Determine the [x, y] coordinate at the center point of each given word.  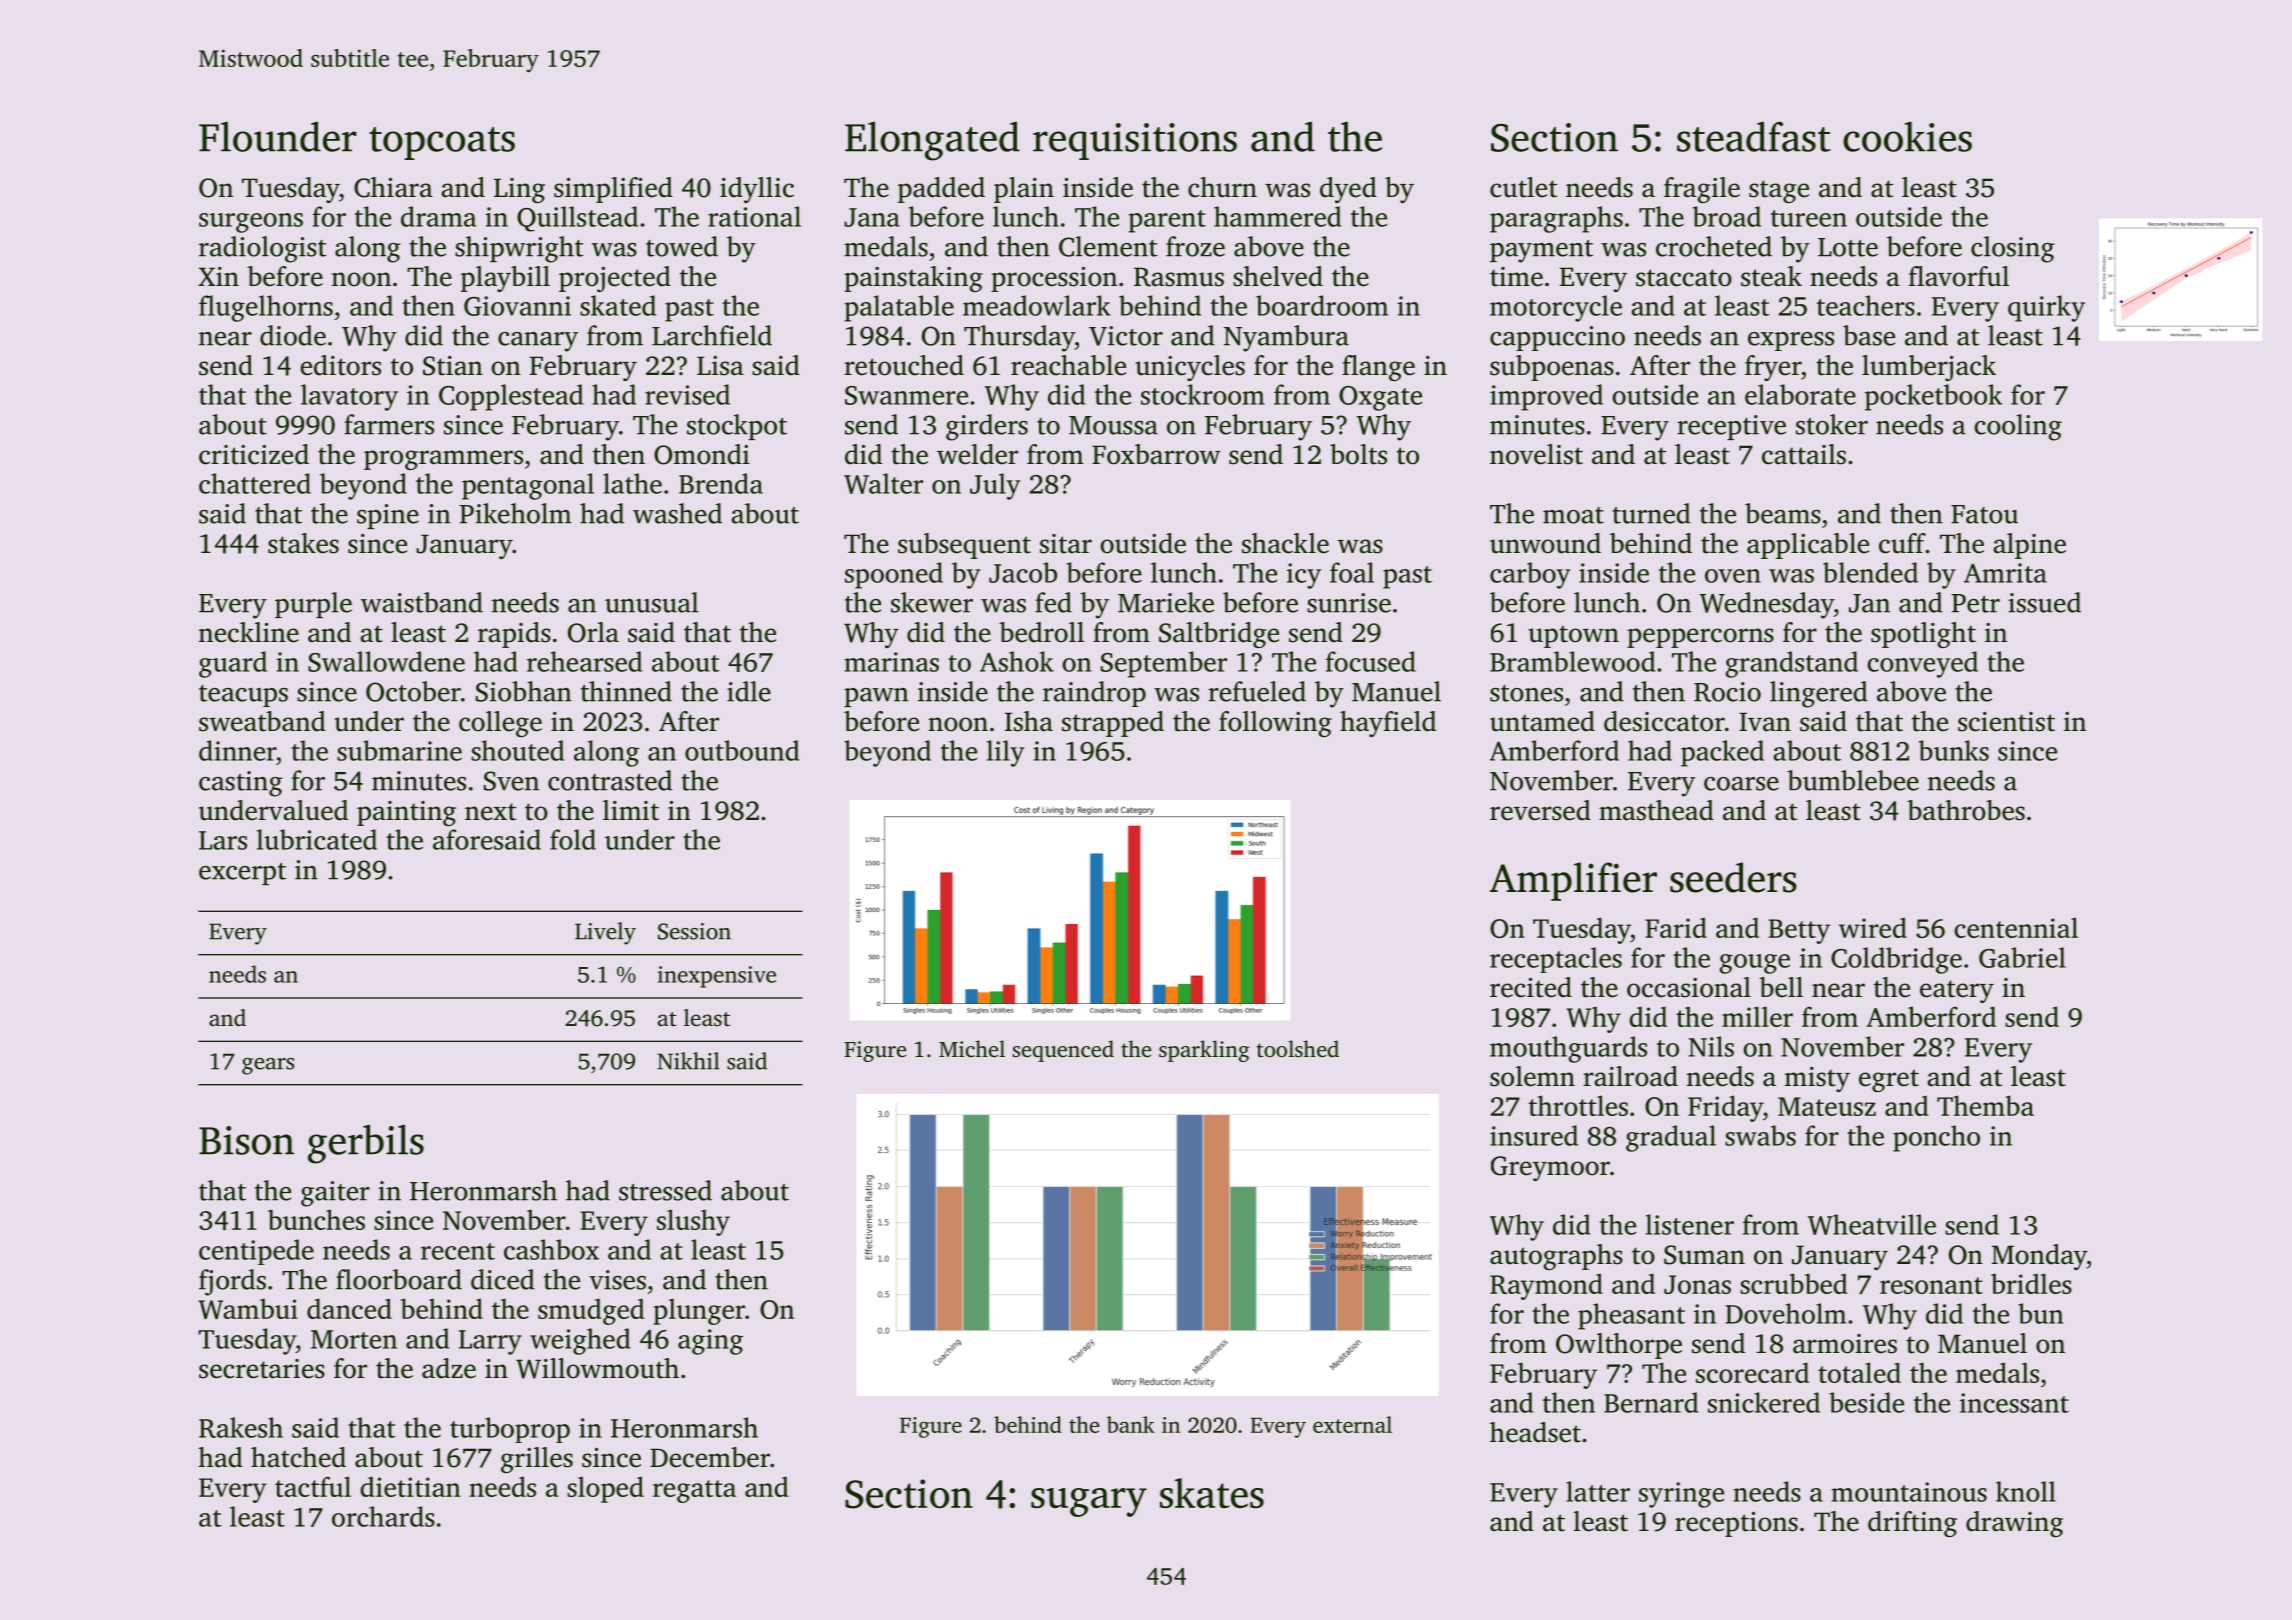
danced [349, 1308]
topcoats [442, 143]
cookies [1907, 137]
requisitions [1135, 141]
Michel [972, 1048]
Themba [1985, 1105]
